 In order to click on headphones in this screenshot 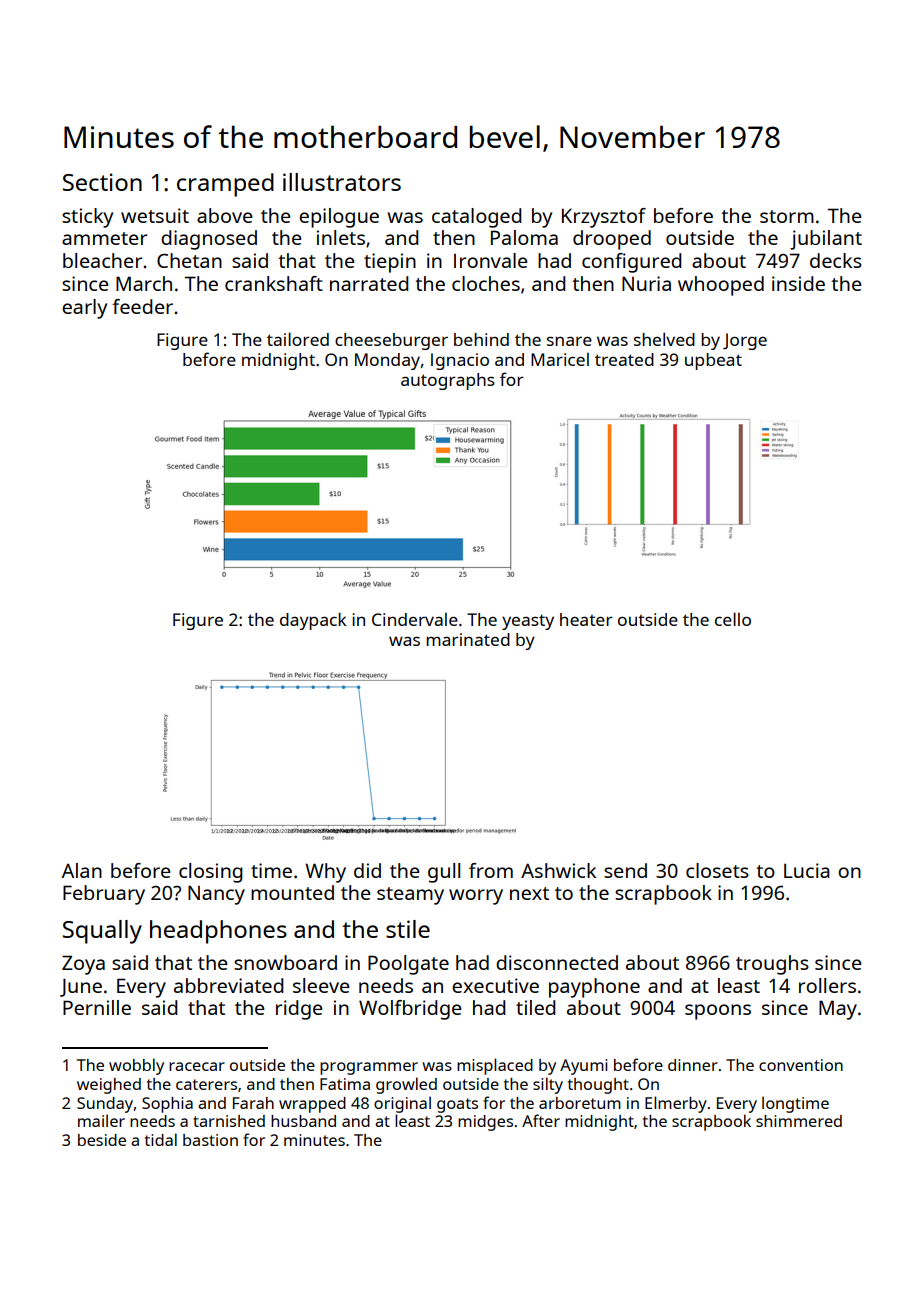, I will do `click(218, 932)`.
